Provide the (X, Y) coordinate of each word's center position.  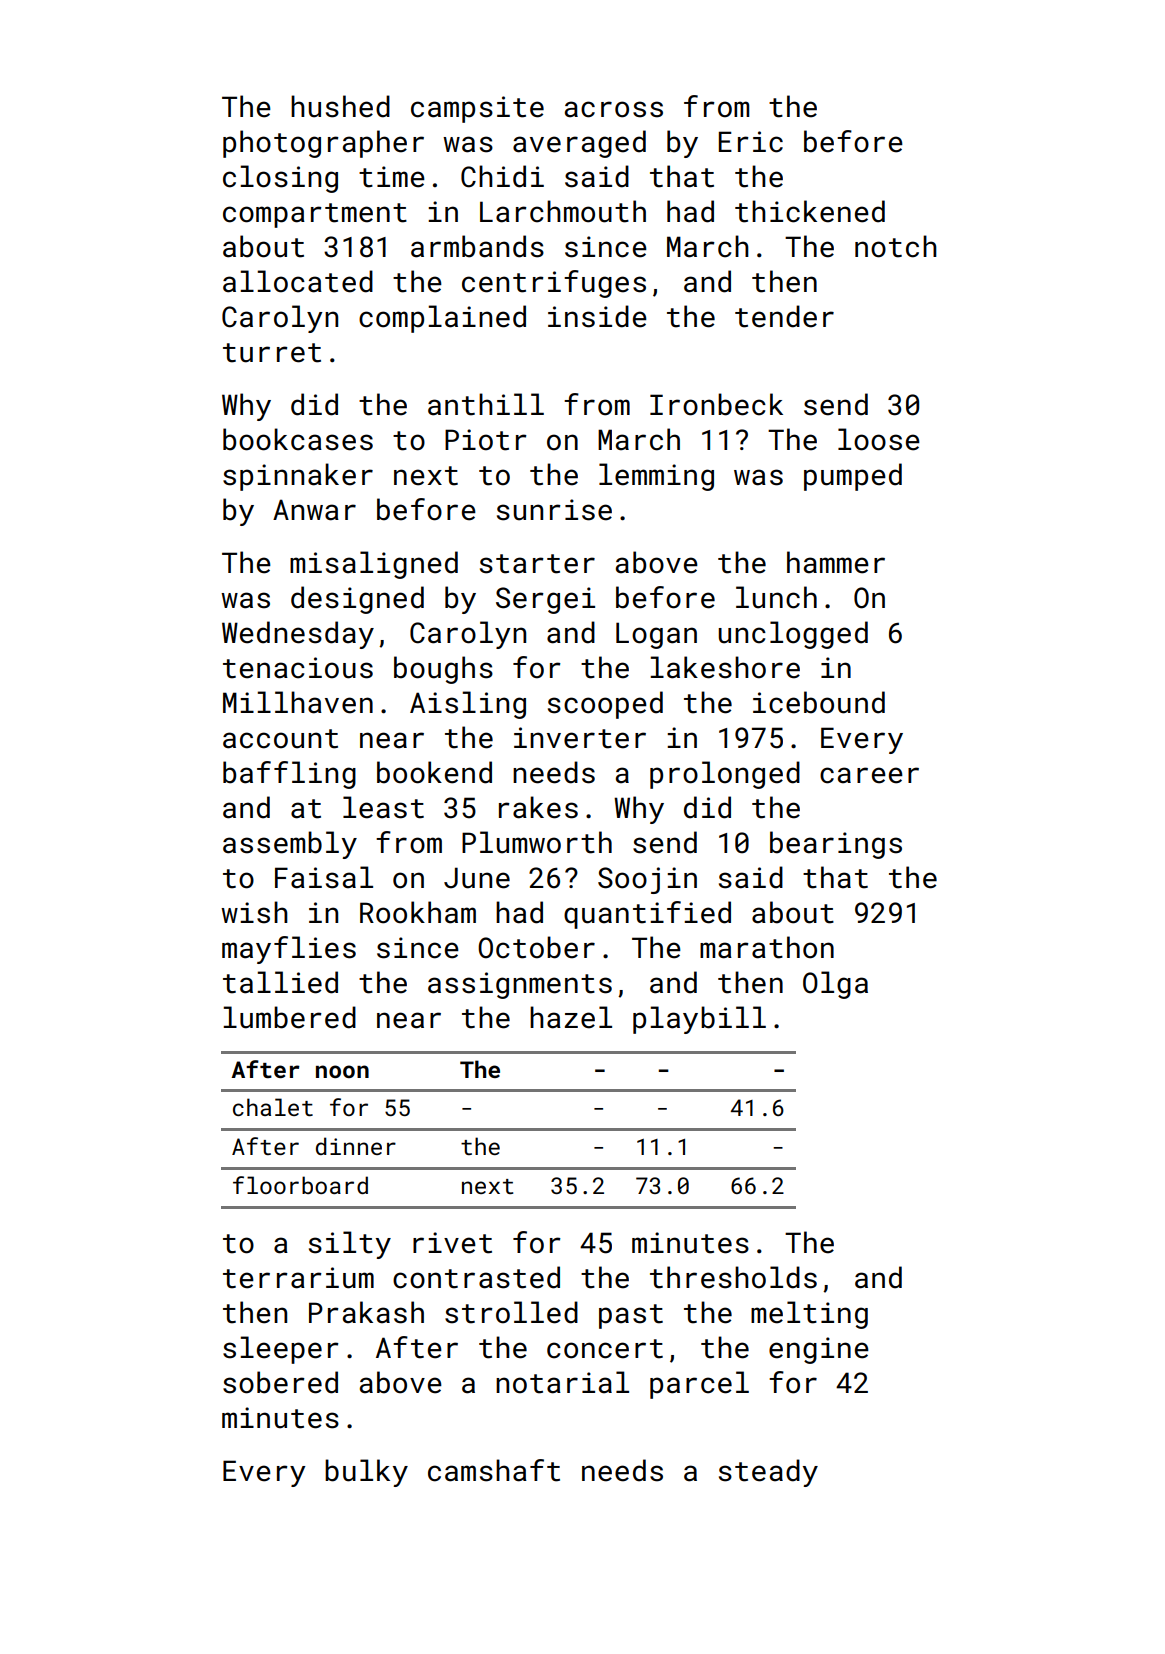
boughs (443, 670)
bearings (836, 845)
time (392, 177)
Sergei (545, 600)
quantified (647, 915)
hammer (836, 562)
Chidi (502, 176)
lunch (776, 597)
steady (768, 1473)
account (280, 739)
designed (357, 600)
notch (896, 246)
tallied (280, 982)
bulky (366, 1473)
